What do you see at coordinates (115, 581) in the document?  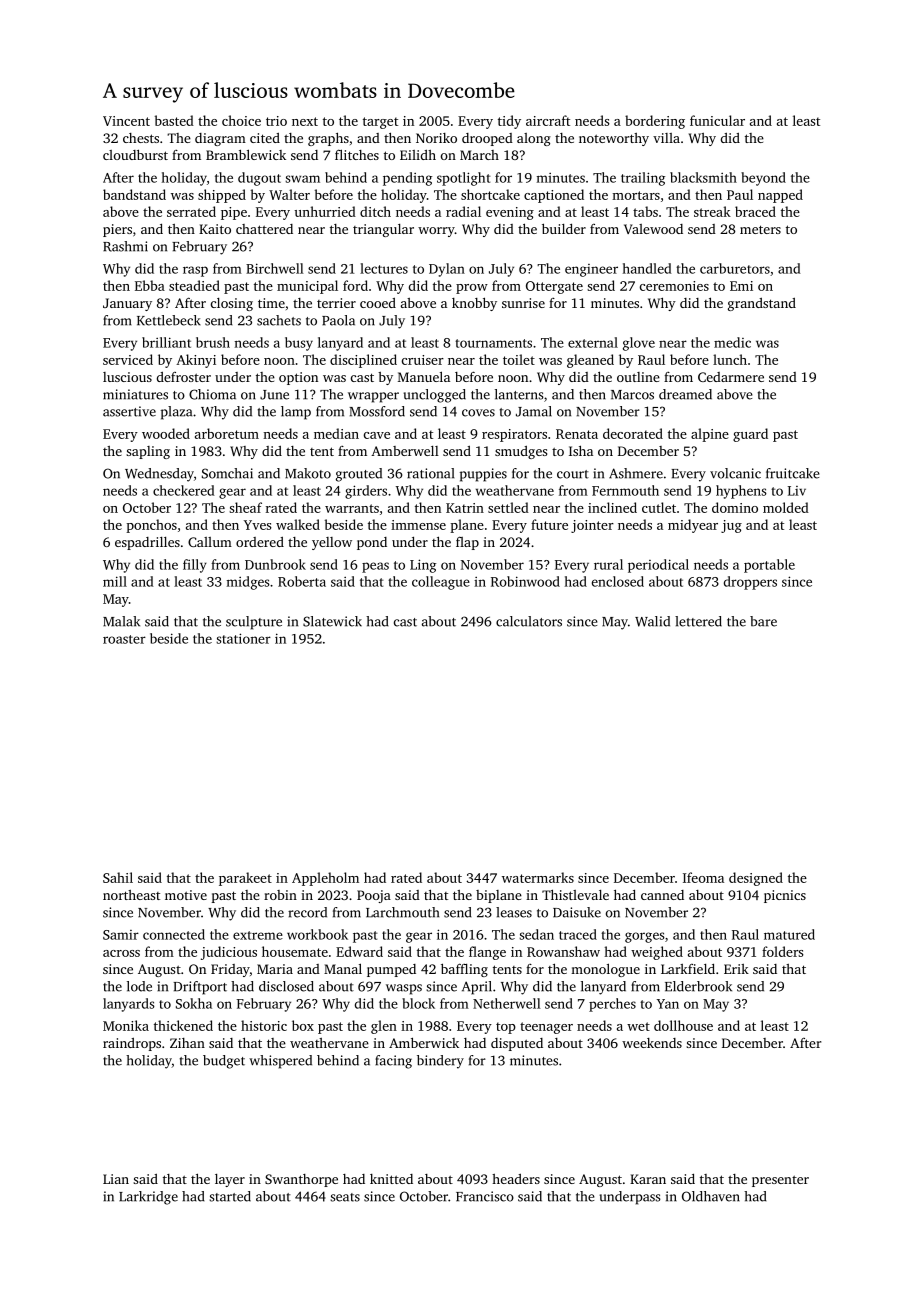 I see `mill` at bounding box center [115, 581].
